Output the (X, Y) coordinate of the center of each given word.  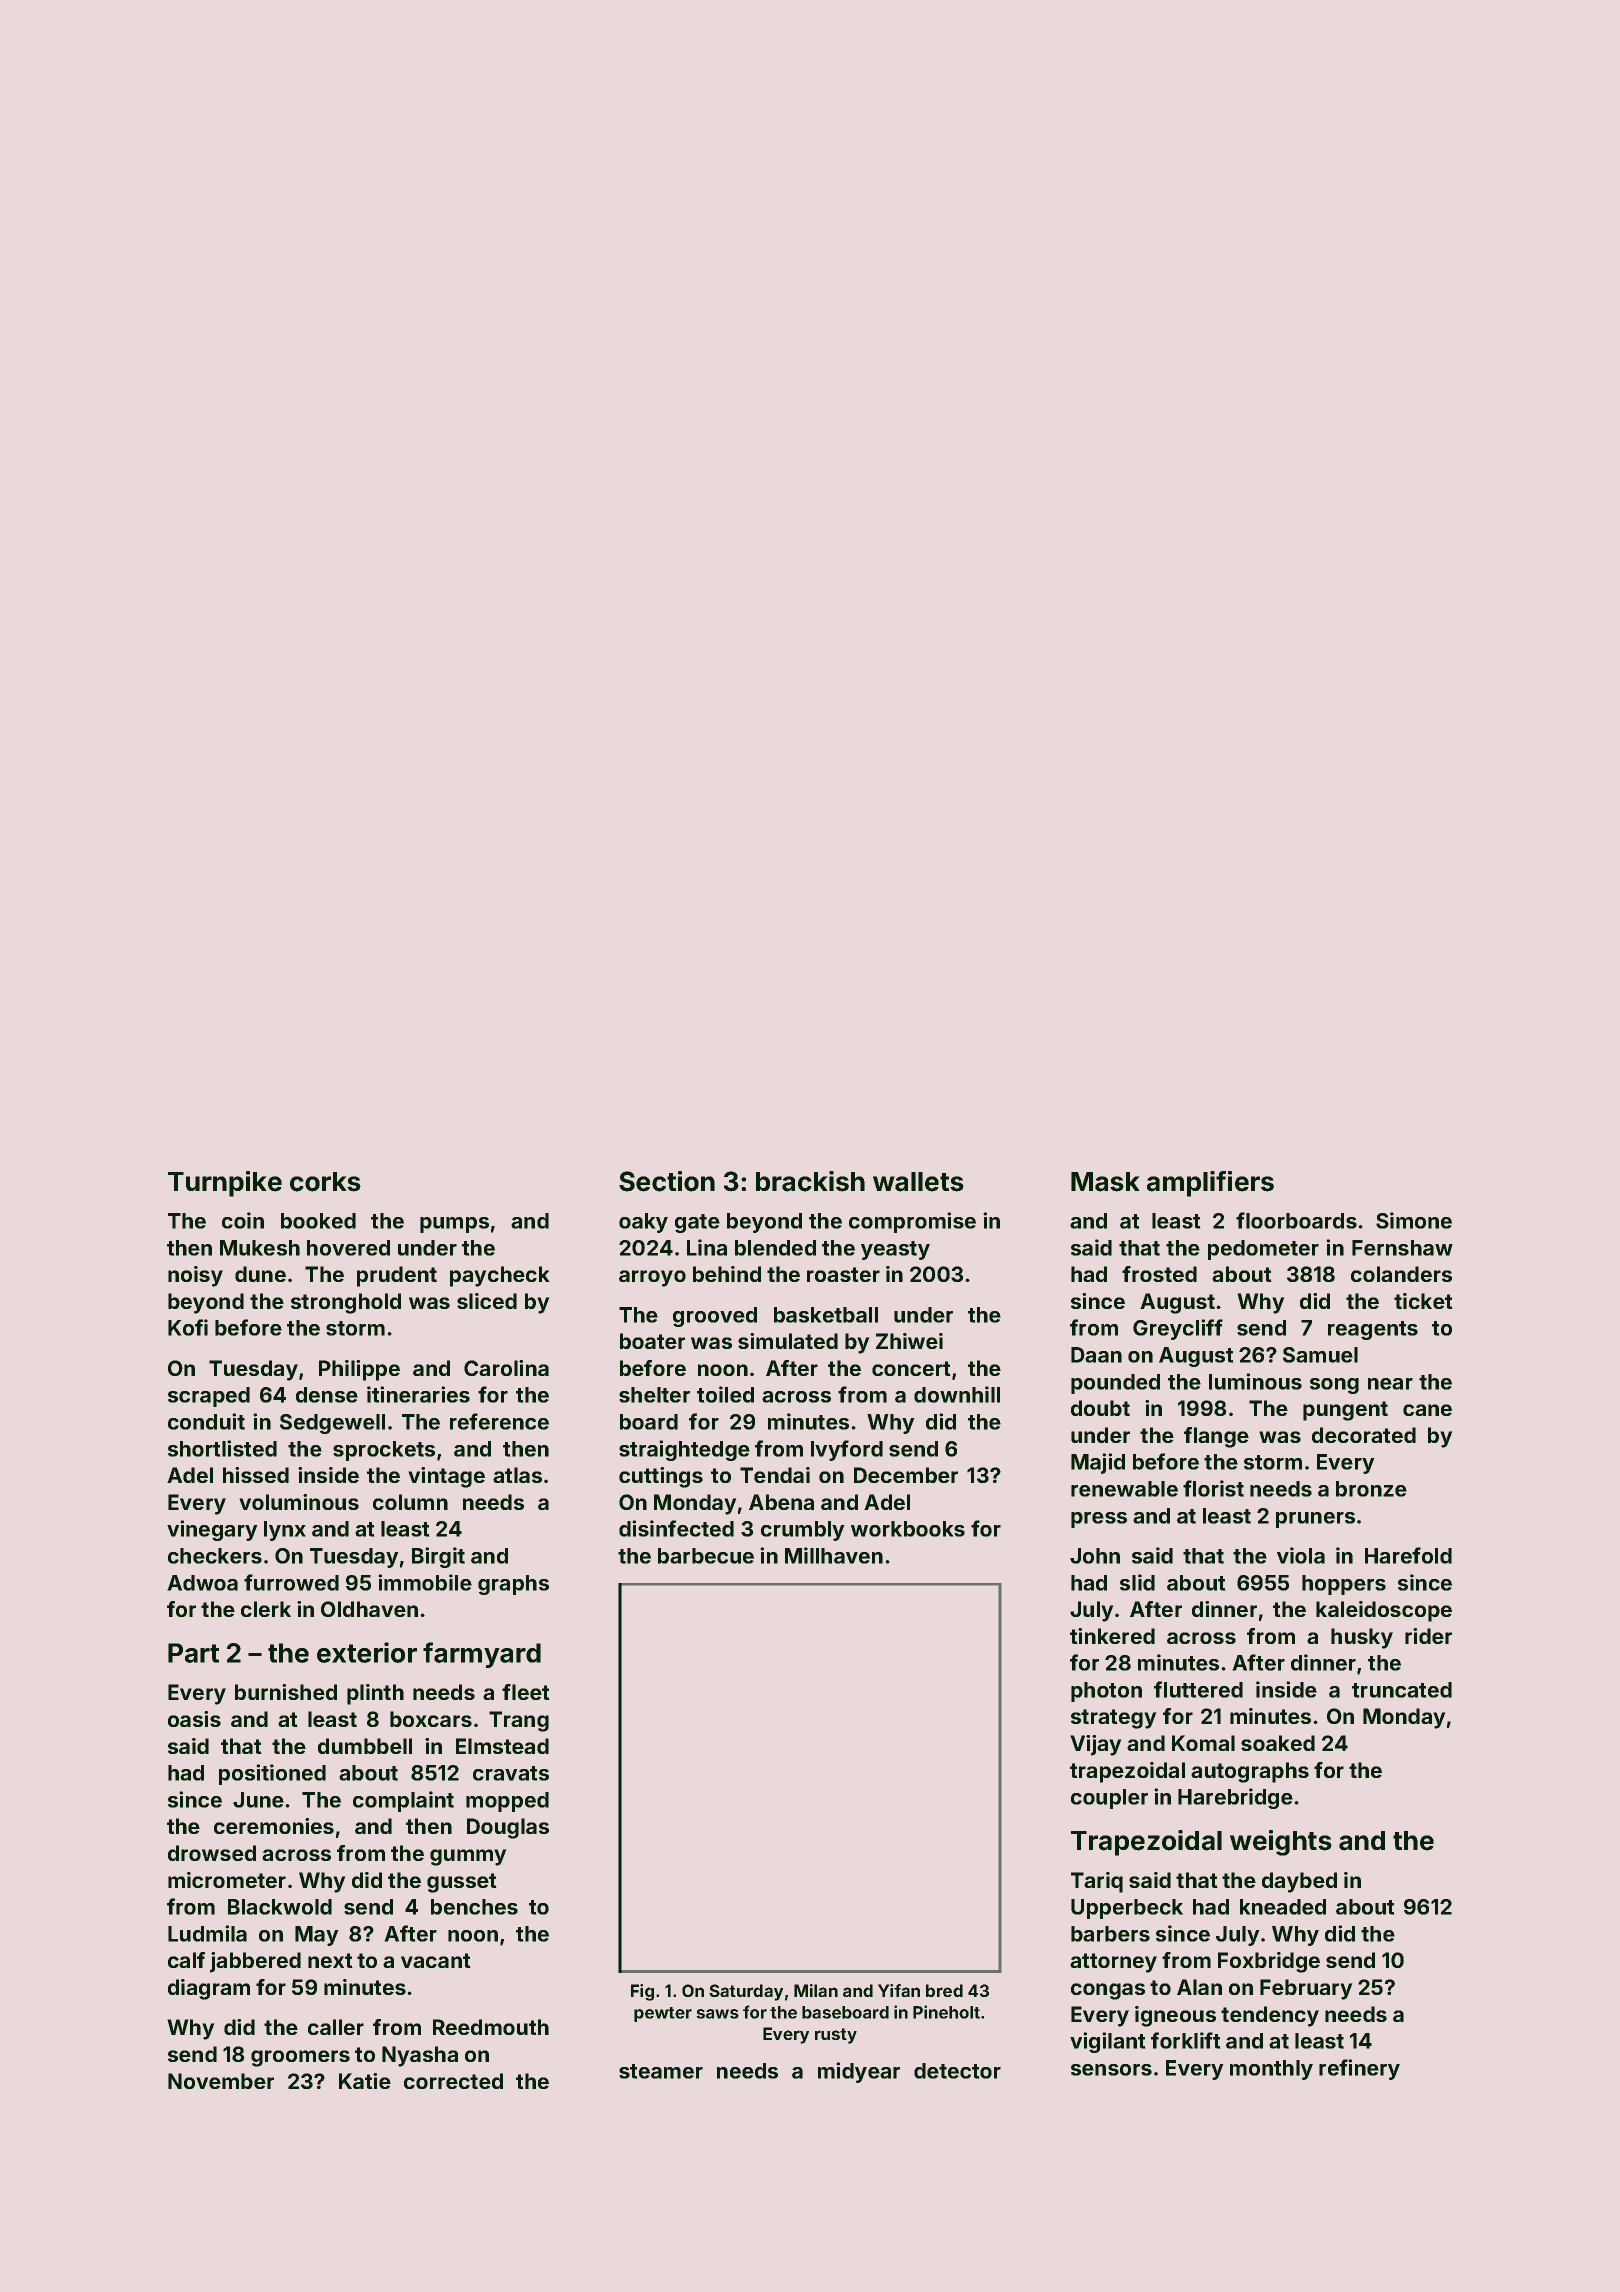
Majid (1098, 1463)
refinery (1359, 2069)
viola (1301, 1555)
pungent (1345, 1411)
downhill (957, 1394)
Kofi (188, 1327)
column (410, 1502)
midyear (859, 2072)
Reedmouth (491, 2027)
